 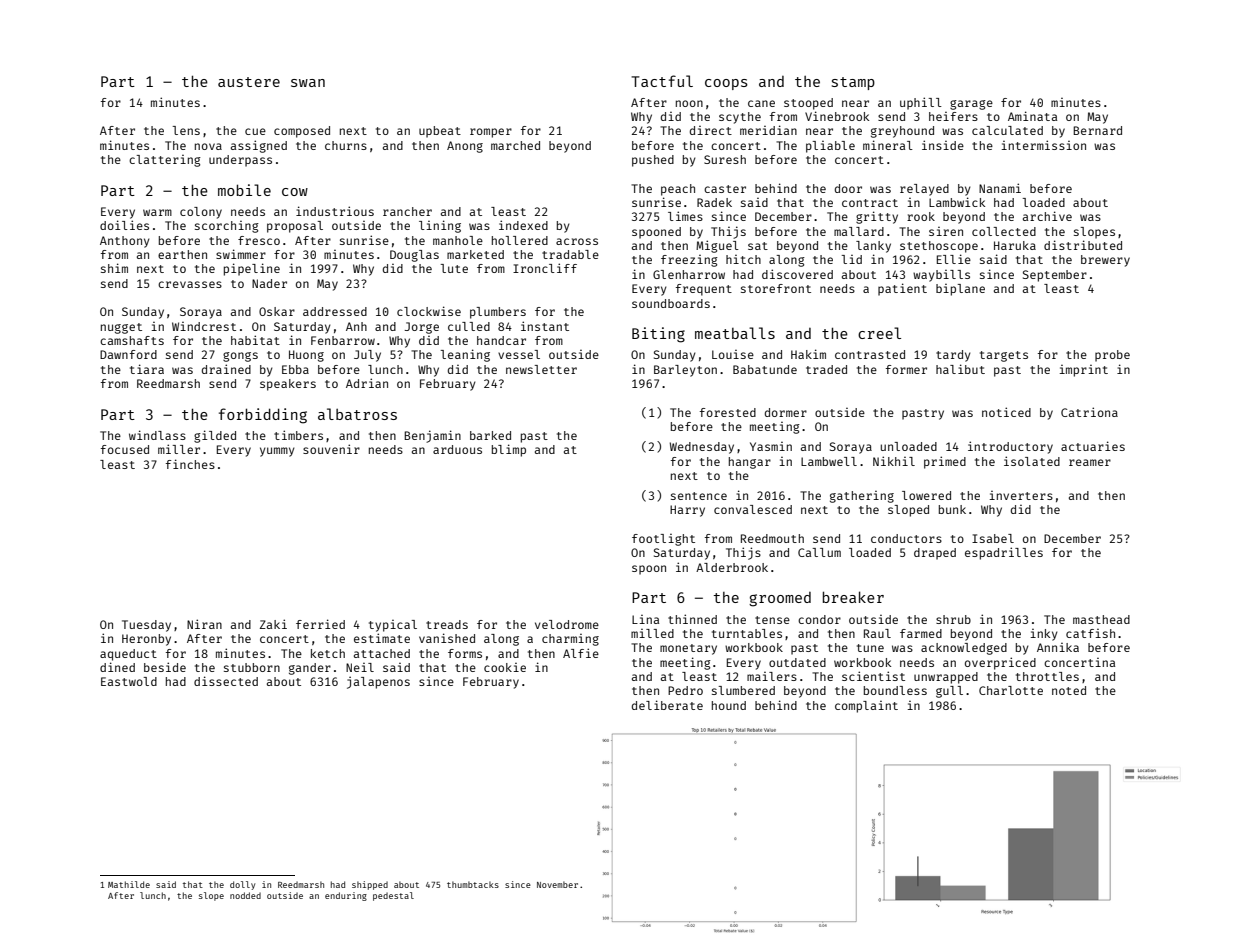 I want to click on reamer, so click(x=1090, y=462).
